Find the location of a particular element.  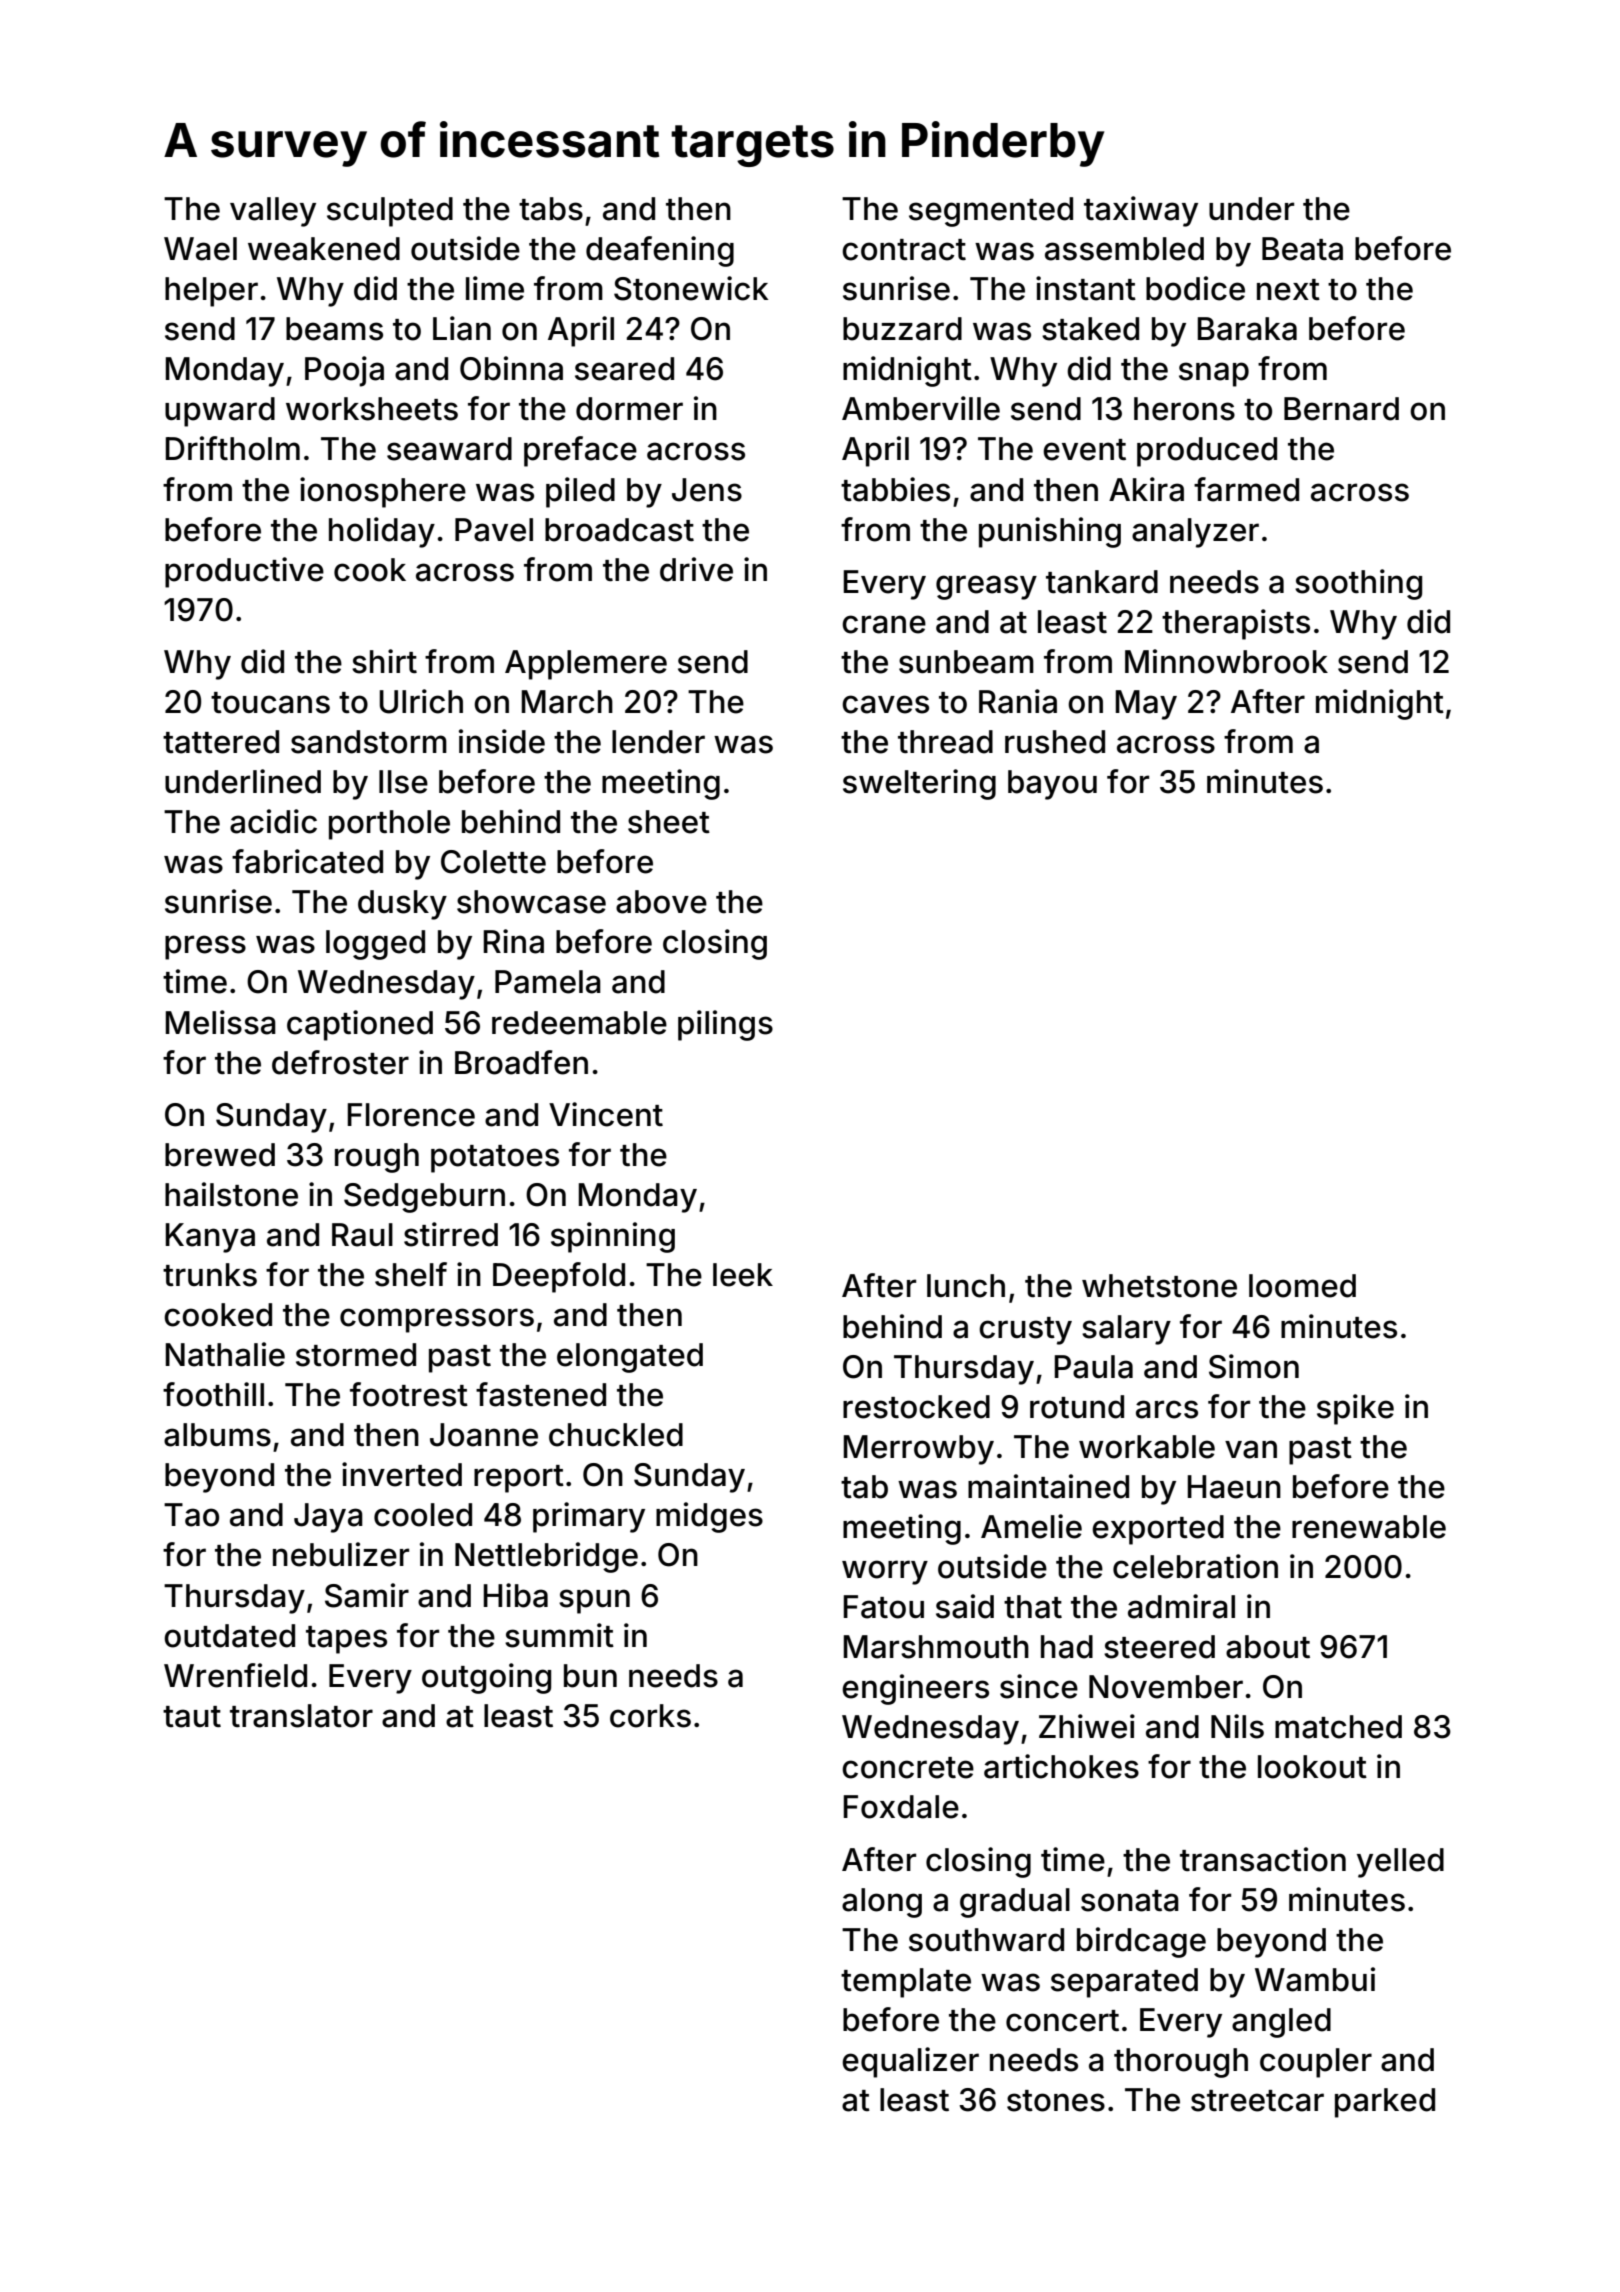

Minnowbrook is located at coordinates (1226, 661).
